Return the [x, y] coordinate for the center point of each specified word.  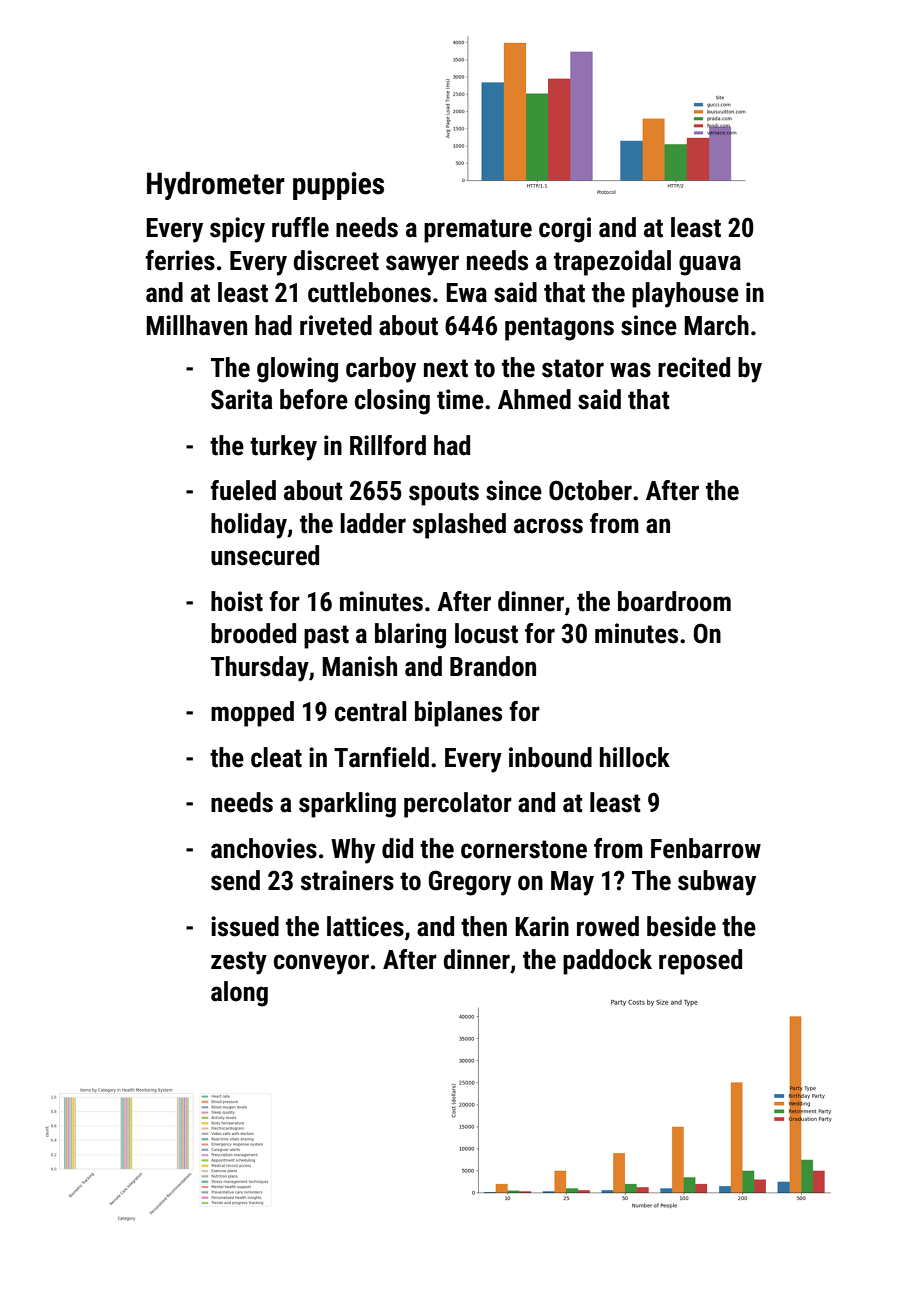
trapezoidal [612, 263]
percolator [458, 805]
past [326, 637]
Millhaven [196, 325]
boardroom [674, 601]
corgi [565, 230]
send [235, 880]
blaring [410, 636]
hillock [635, 757]
